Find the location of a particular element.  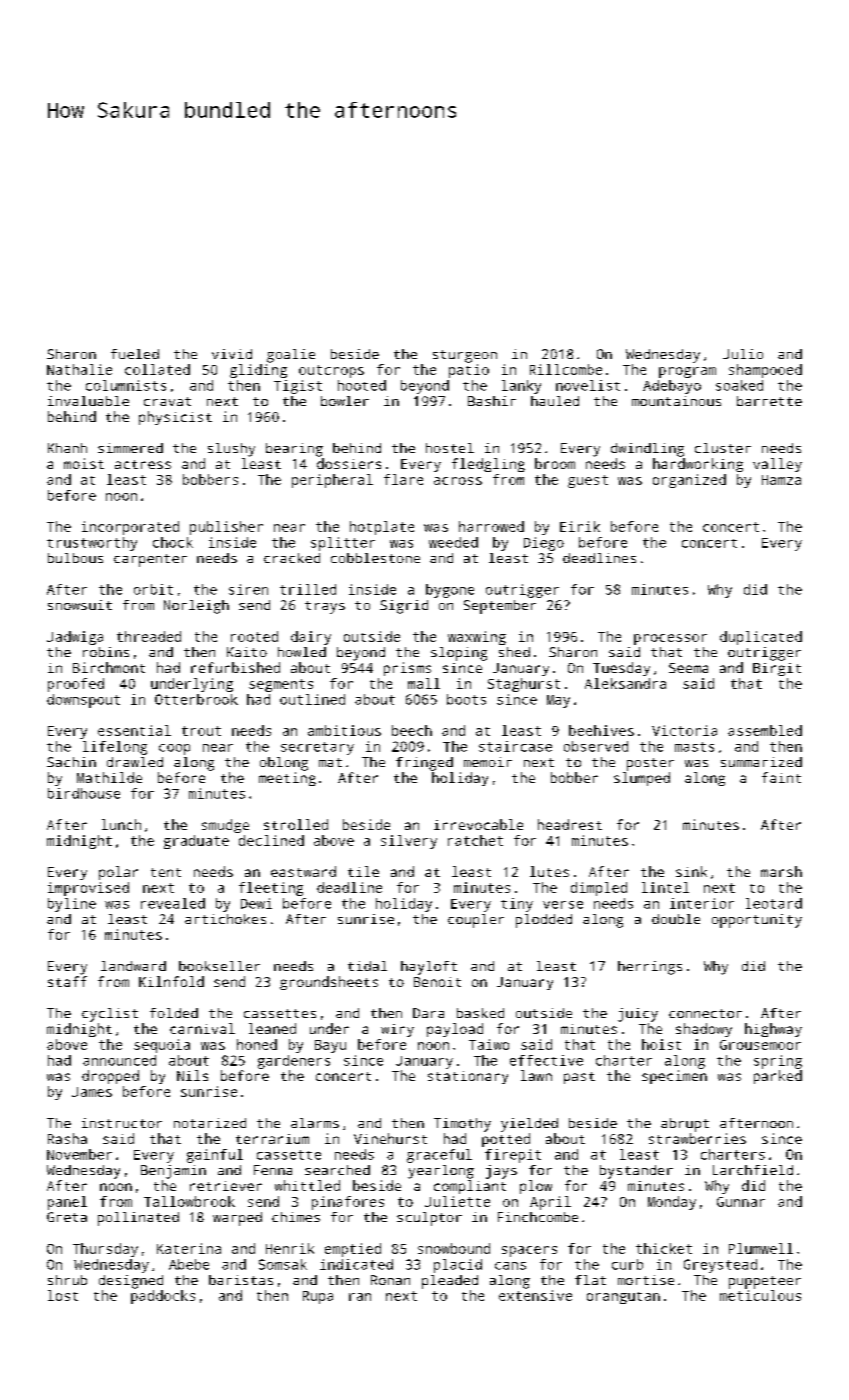

mall is located at coordinates (424, 683).
